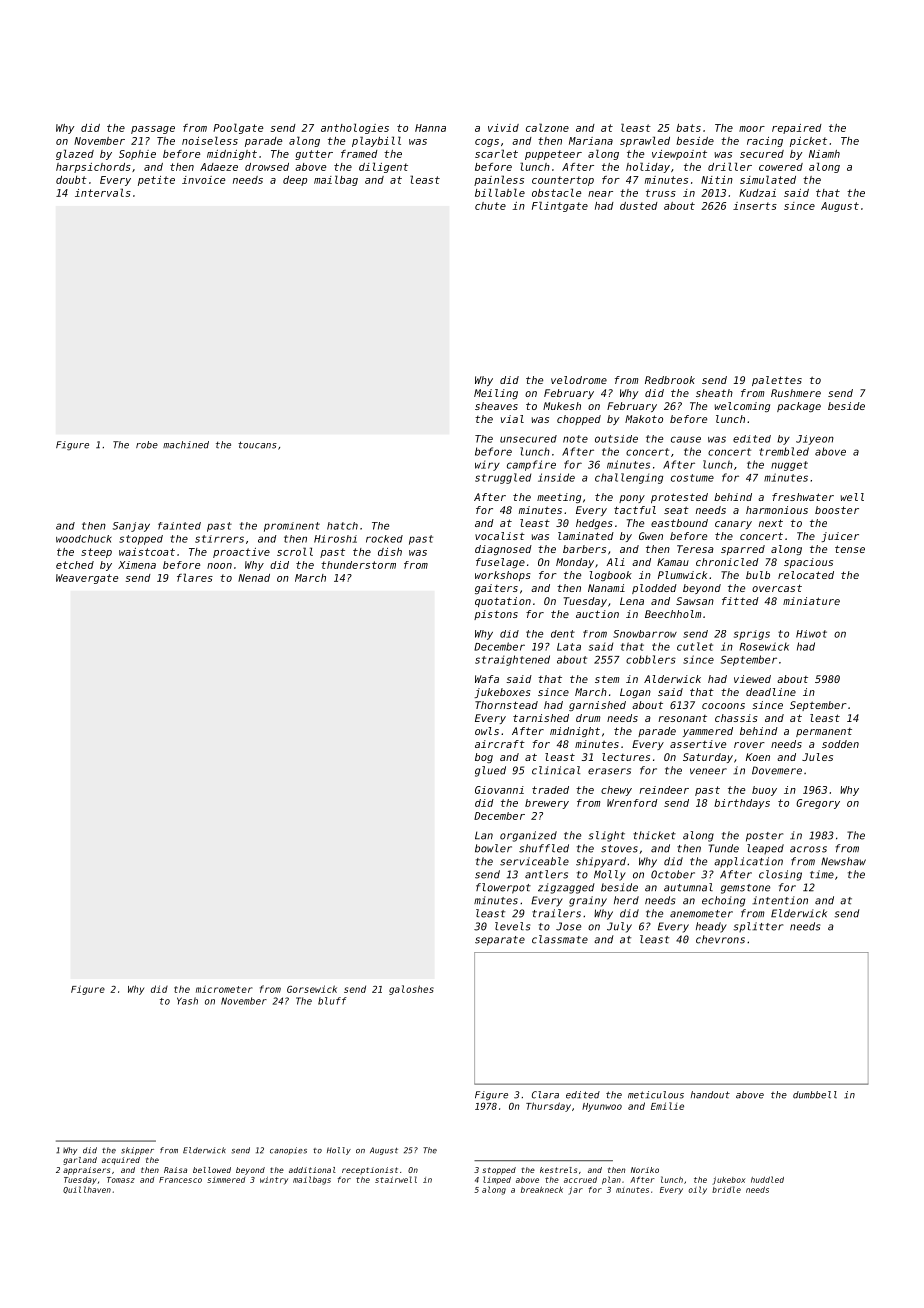  What do you see at coordinates (757, 193) in the screenshot?
I see `Kudzai` at bounding box center [757, 193].
